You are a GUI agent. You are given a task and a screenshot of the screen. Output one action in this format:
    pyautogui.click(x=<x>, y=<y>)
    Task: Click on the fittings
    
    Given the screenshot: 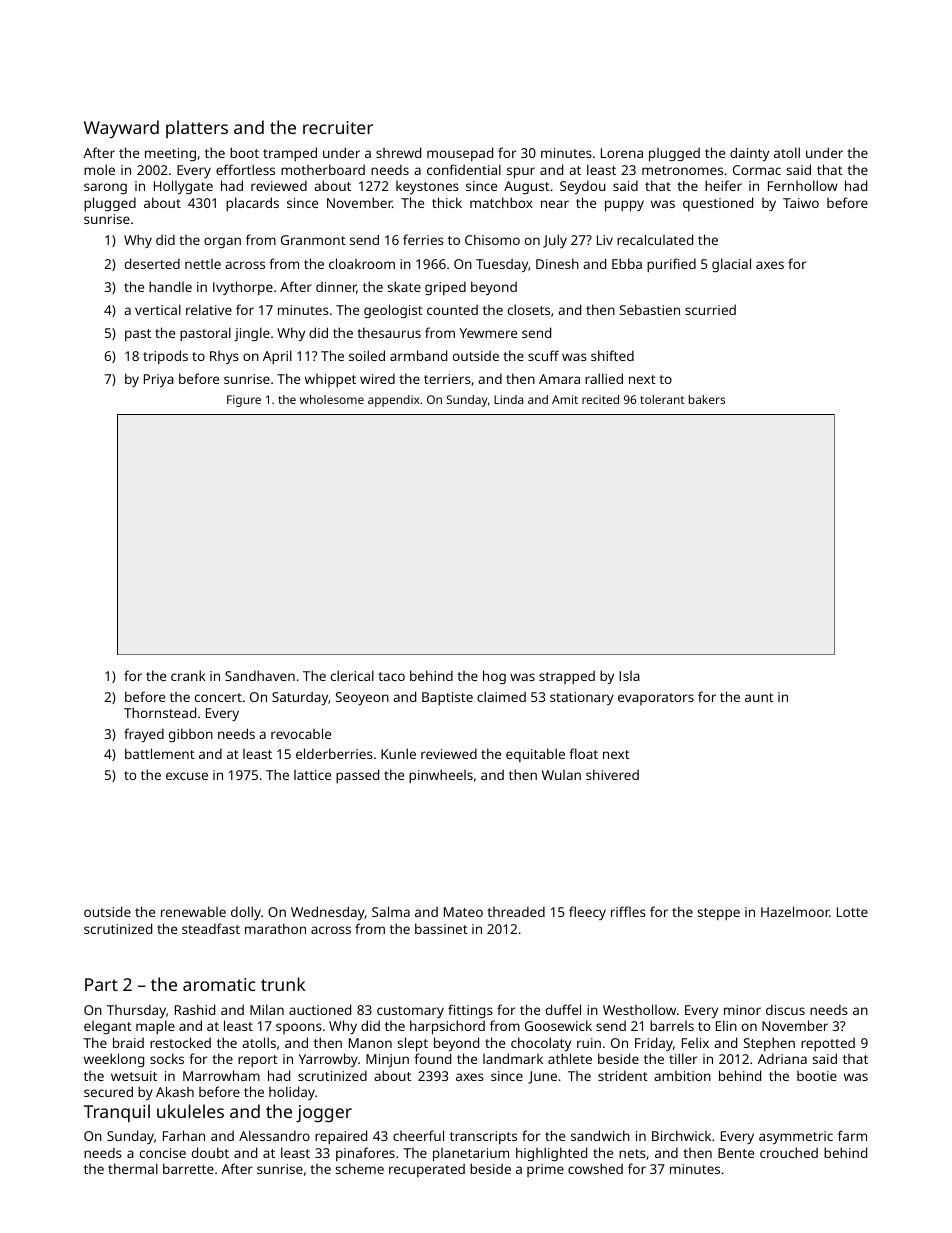 What is the action you would take?
    pyautogui.click(x=470, y=1011)
